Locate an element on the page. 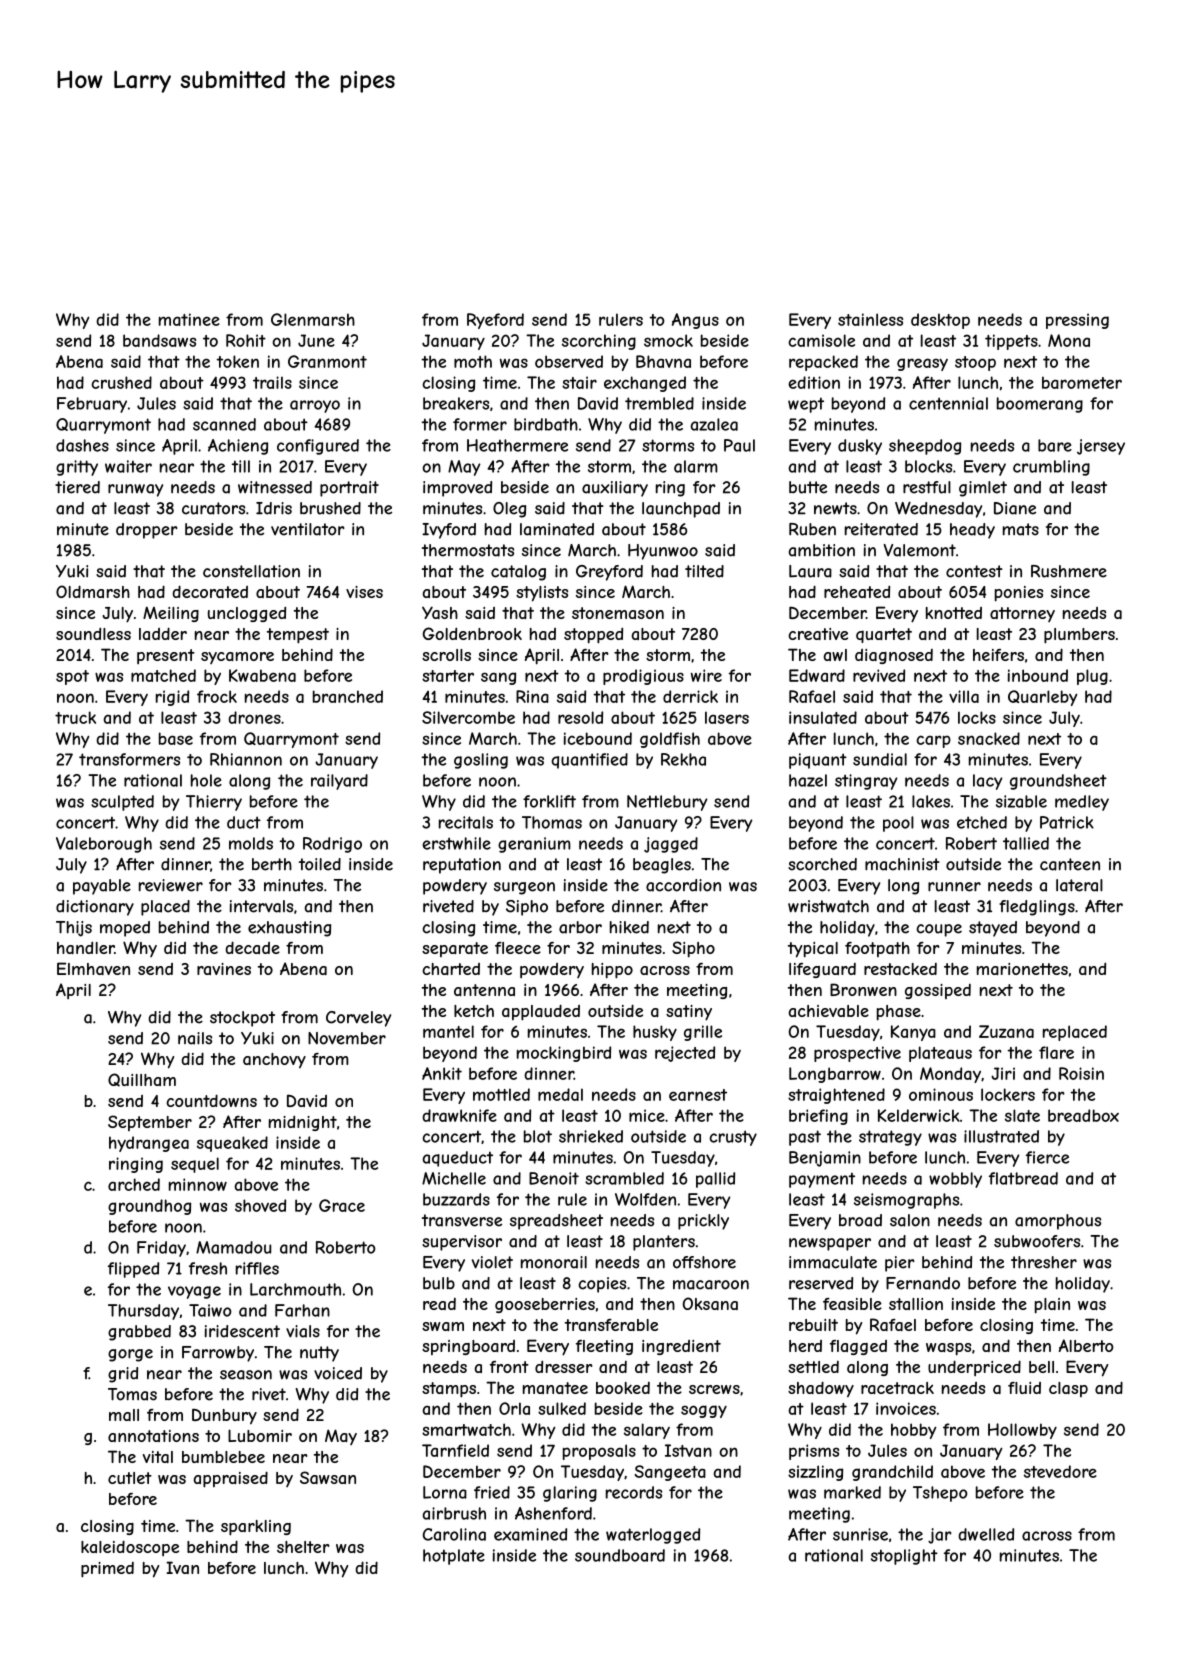  appraised is located at coordinates (231, 1479).
